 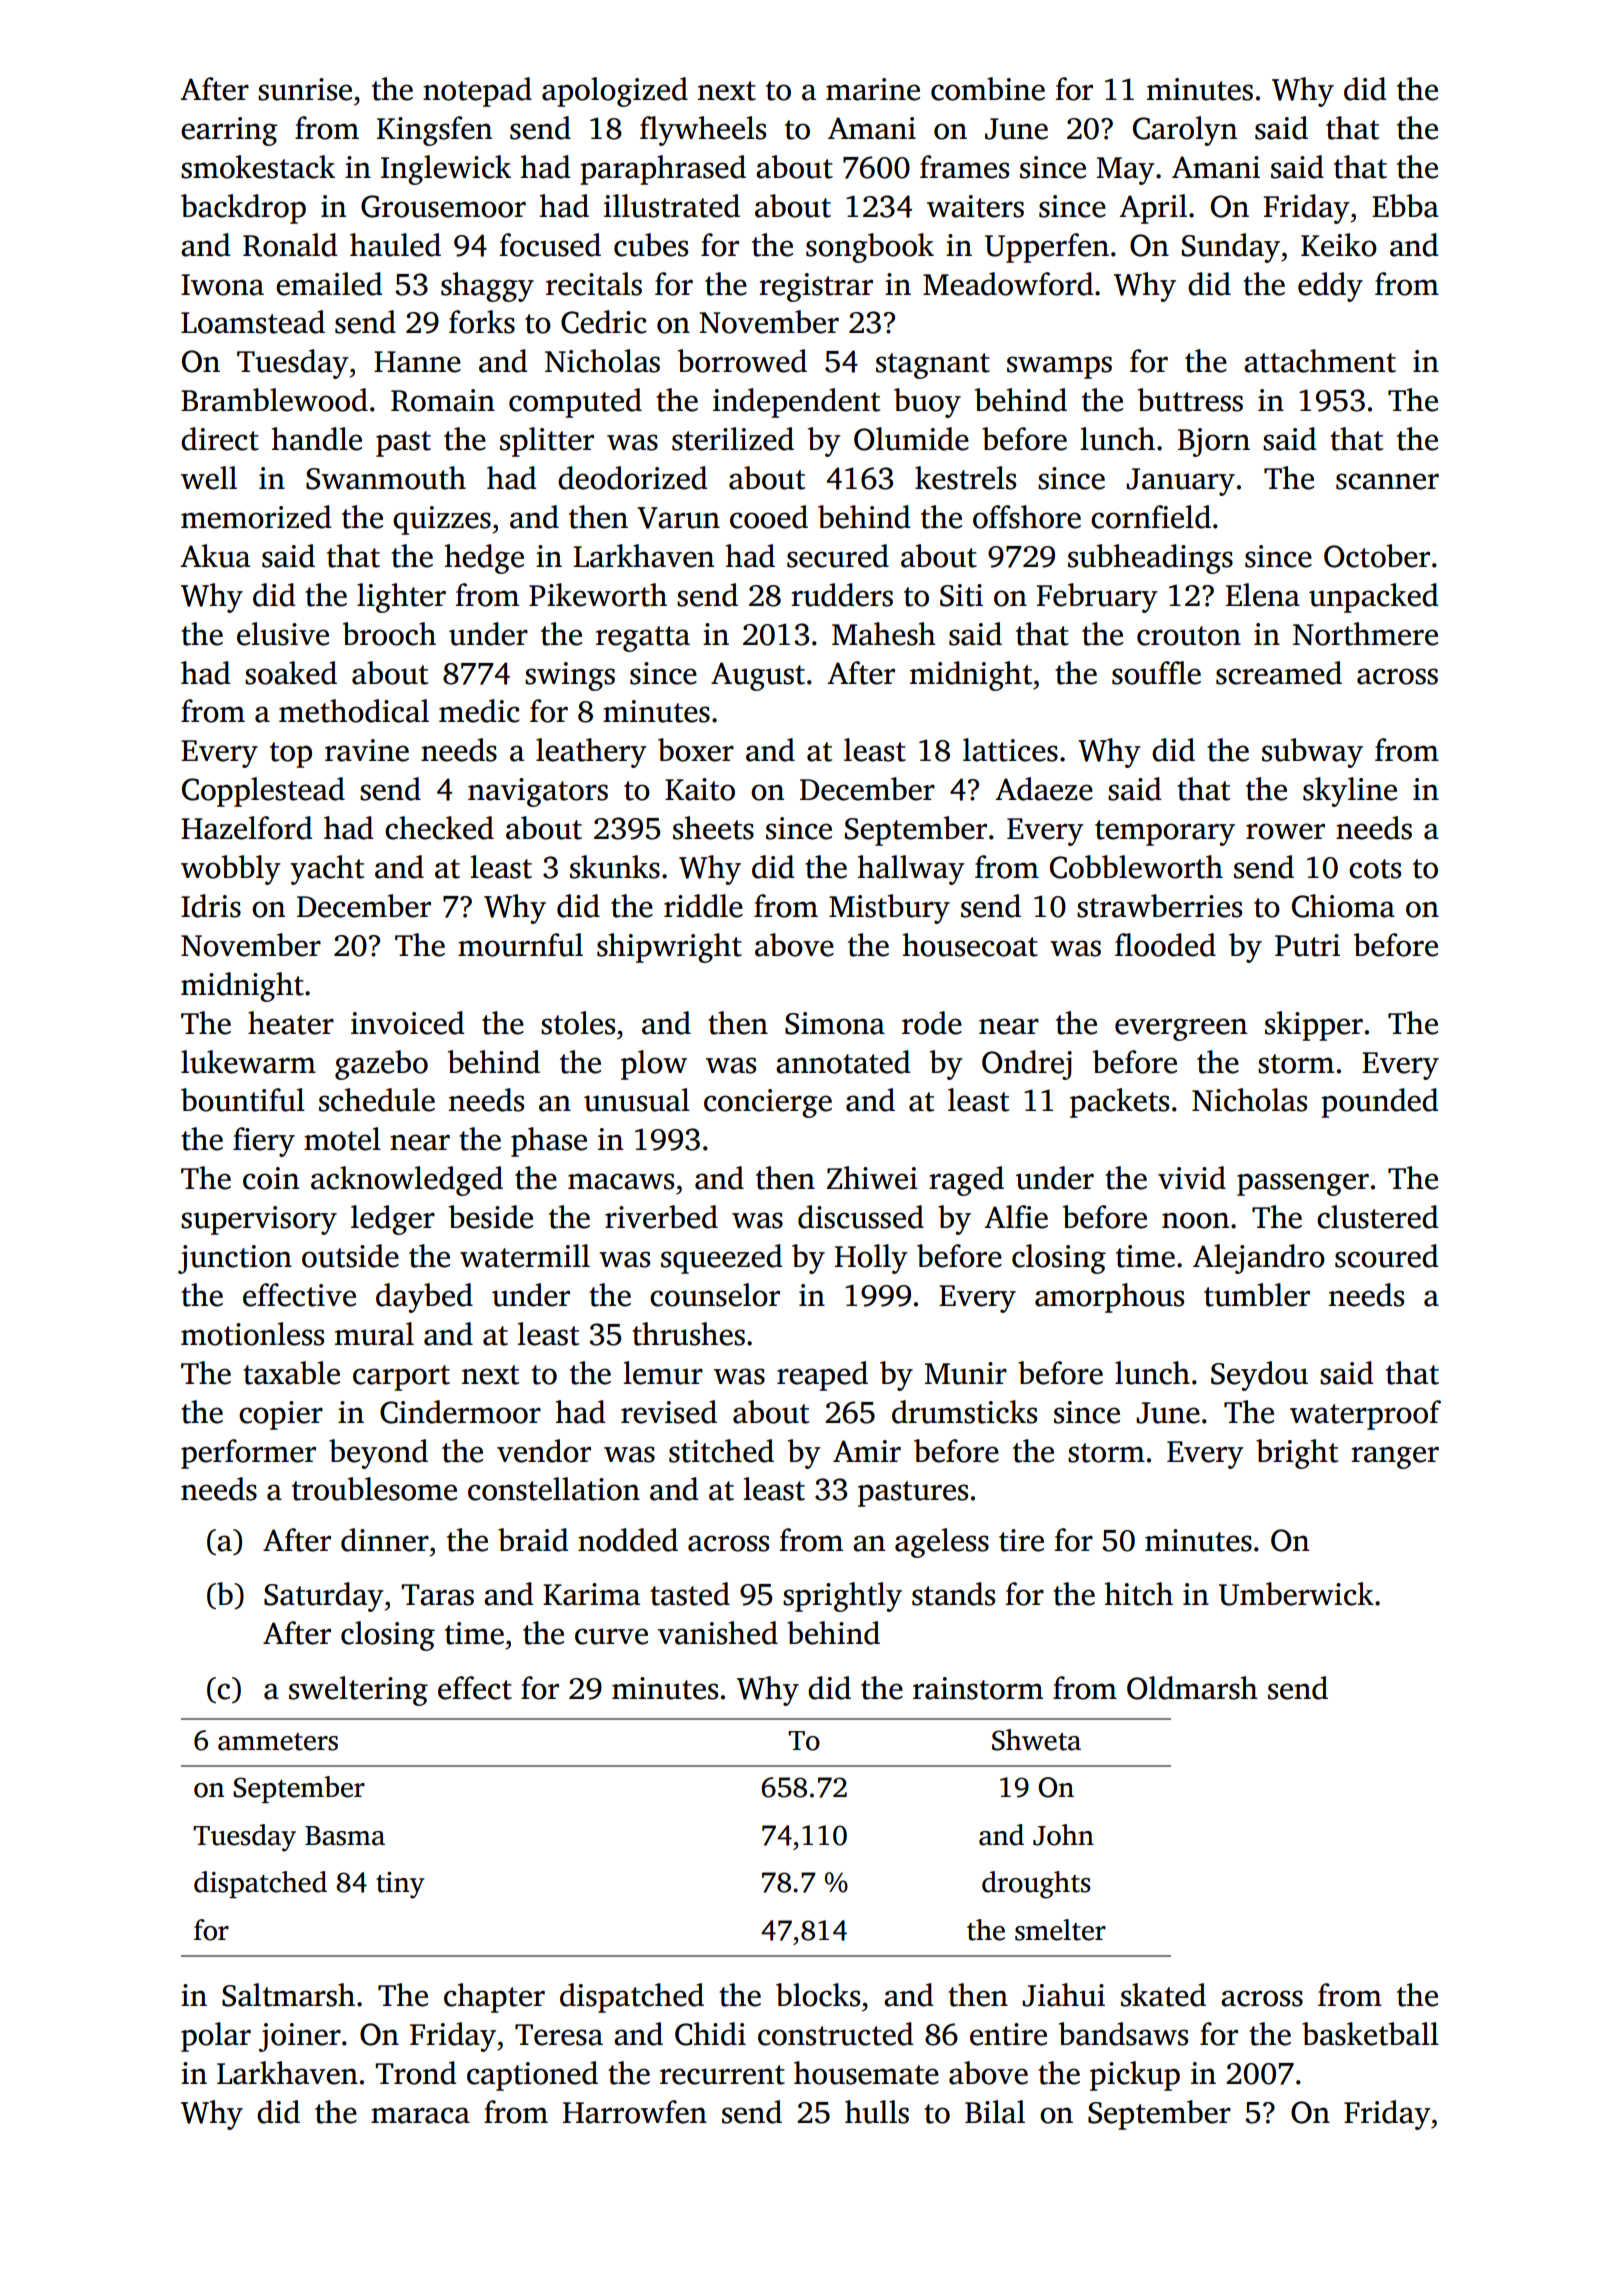 I want to click on basketball, so click(x=1370, y=2034).
